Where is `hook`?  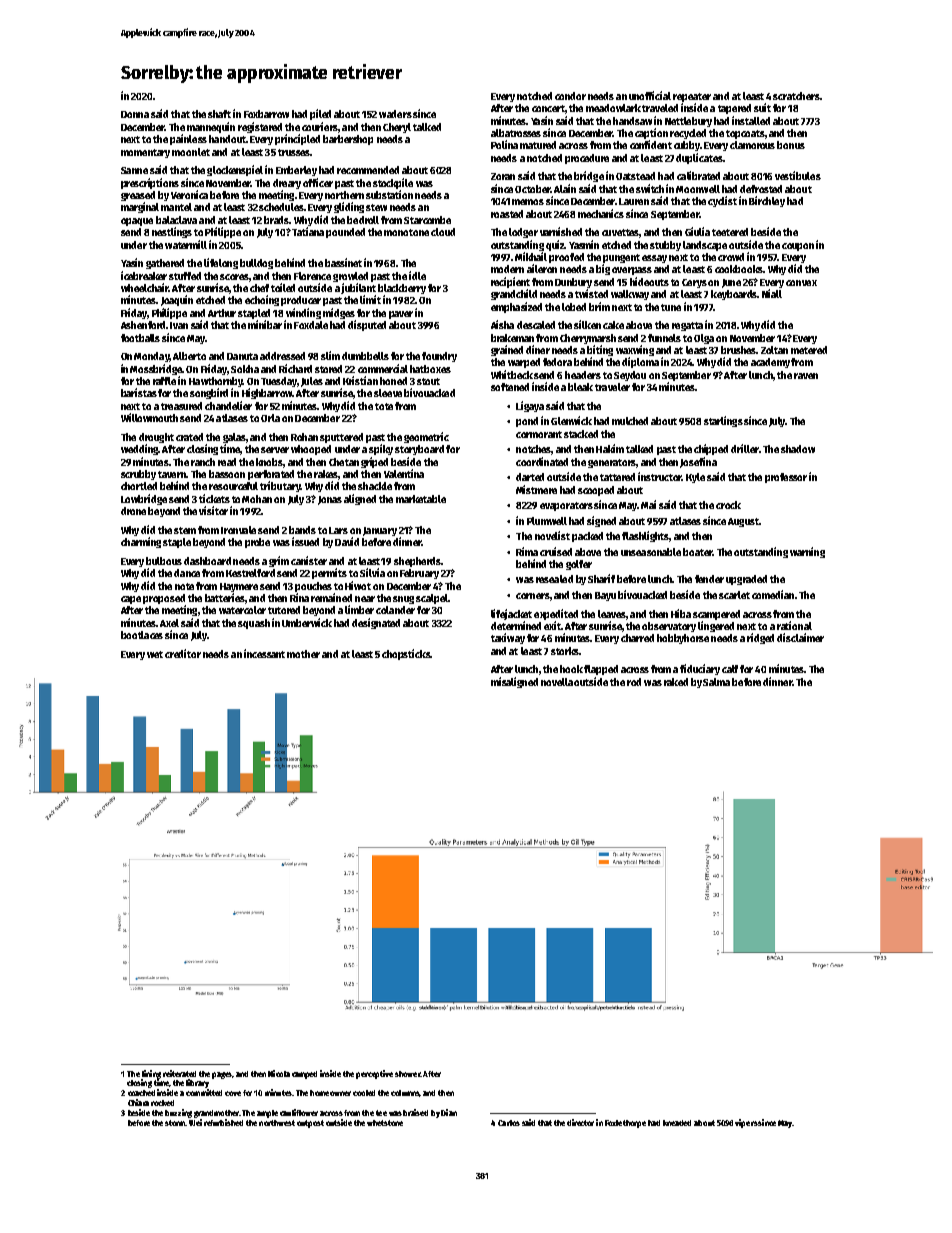 hook is located at coordinates (571, 669).
